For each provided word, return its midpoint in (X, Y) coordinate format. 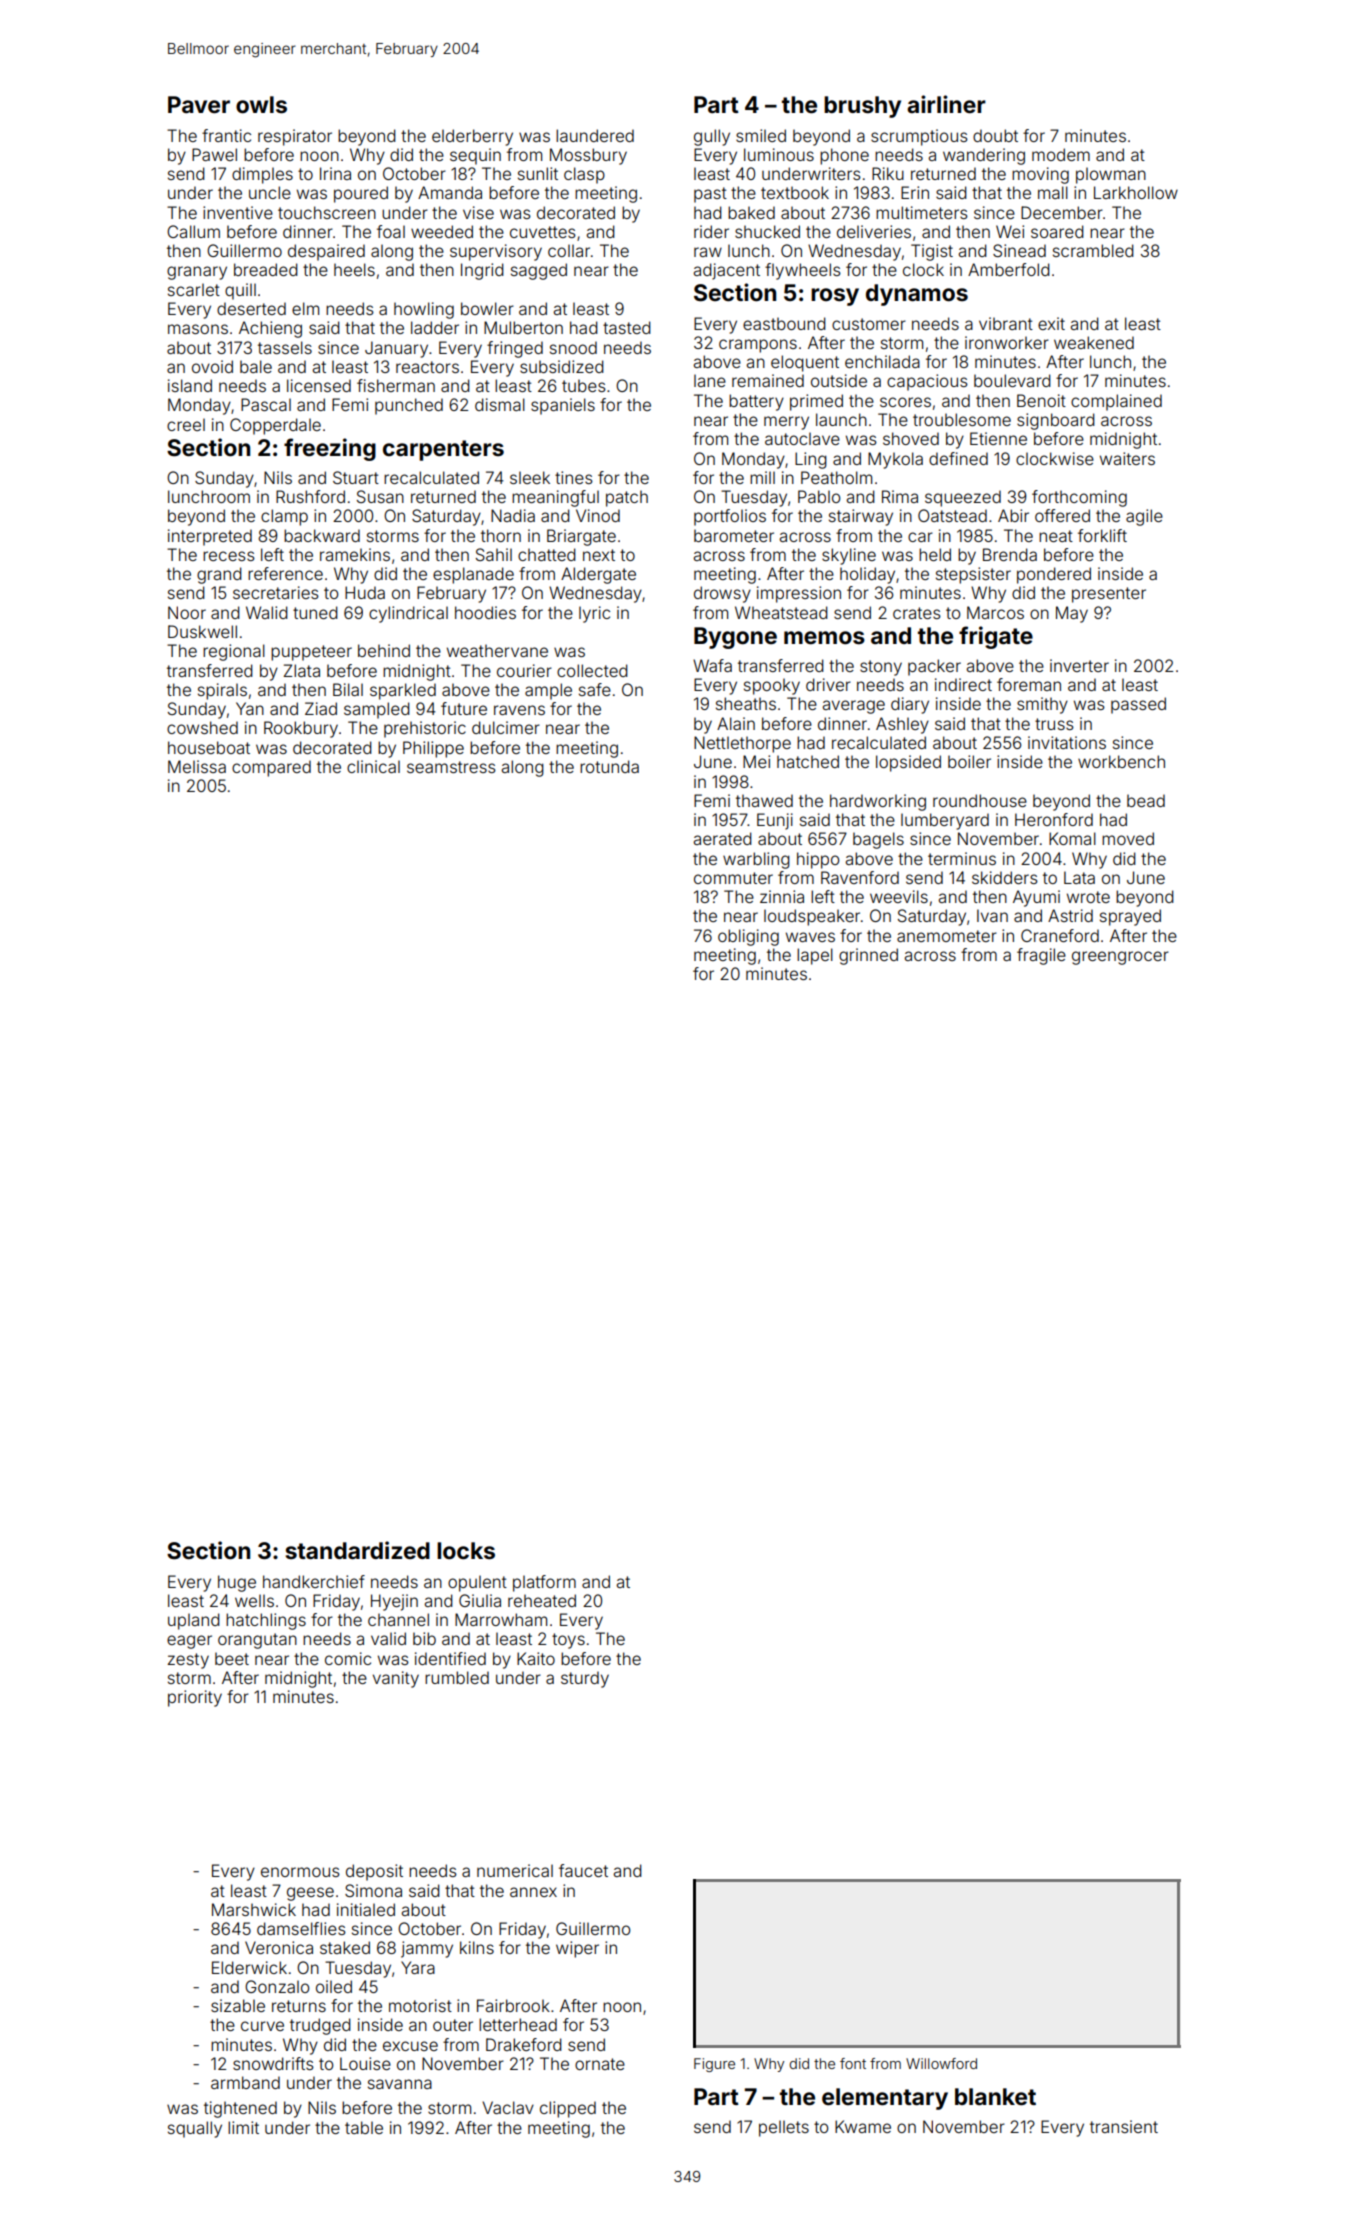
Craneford (1060, 935)
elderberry (472, 137)
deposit (374, 1872)
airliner (946, 104)
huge (237, 1583)
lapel (815, 956)
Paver (199, 105)
